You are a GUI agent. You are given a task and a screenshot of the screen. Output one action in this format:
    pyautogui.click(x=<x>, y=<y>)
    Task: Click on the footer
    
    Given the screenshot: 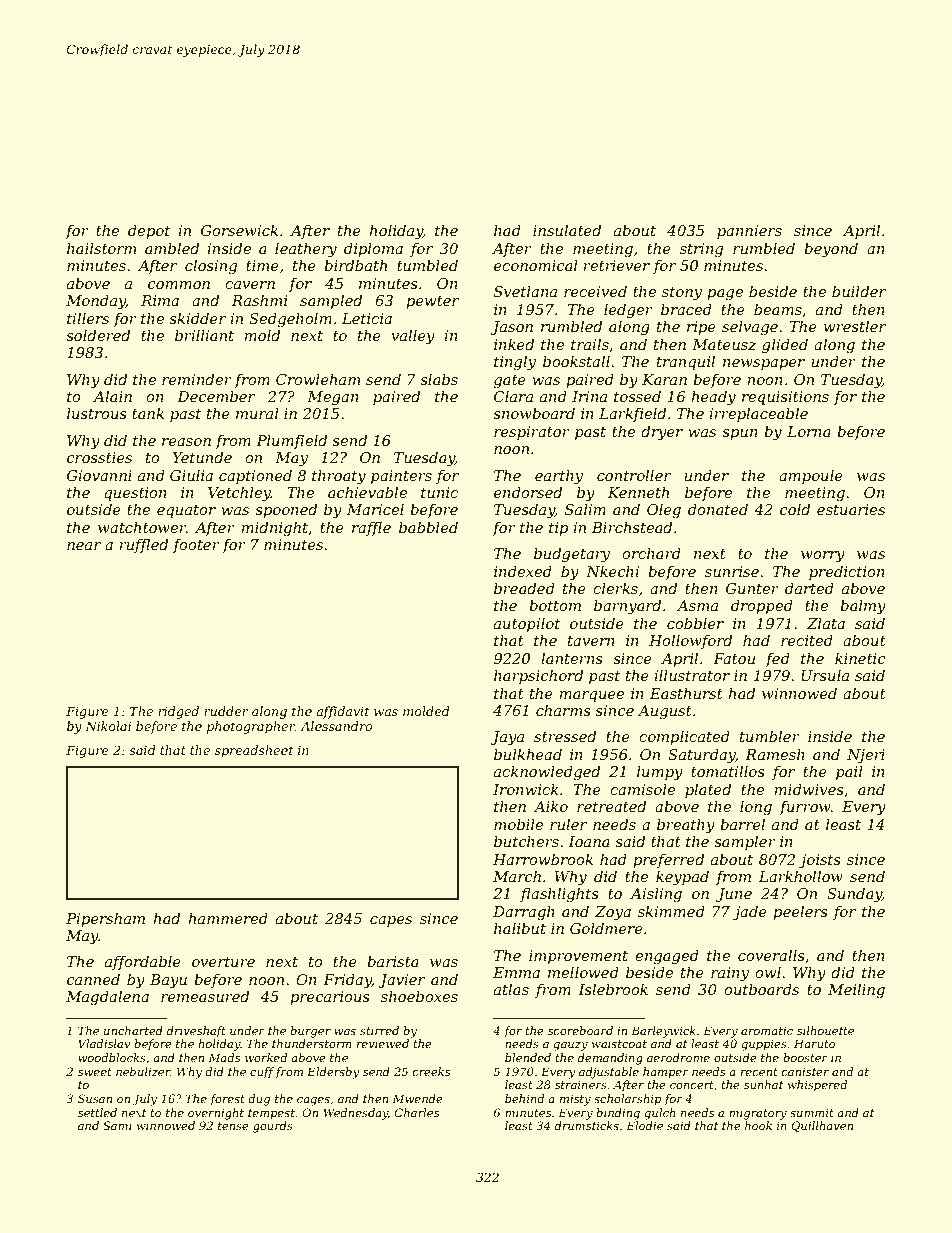 What is the action you would take?
    pyautogui.click(x=196, y=546)
